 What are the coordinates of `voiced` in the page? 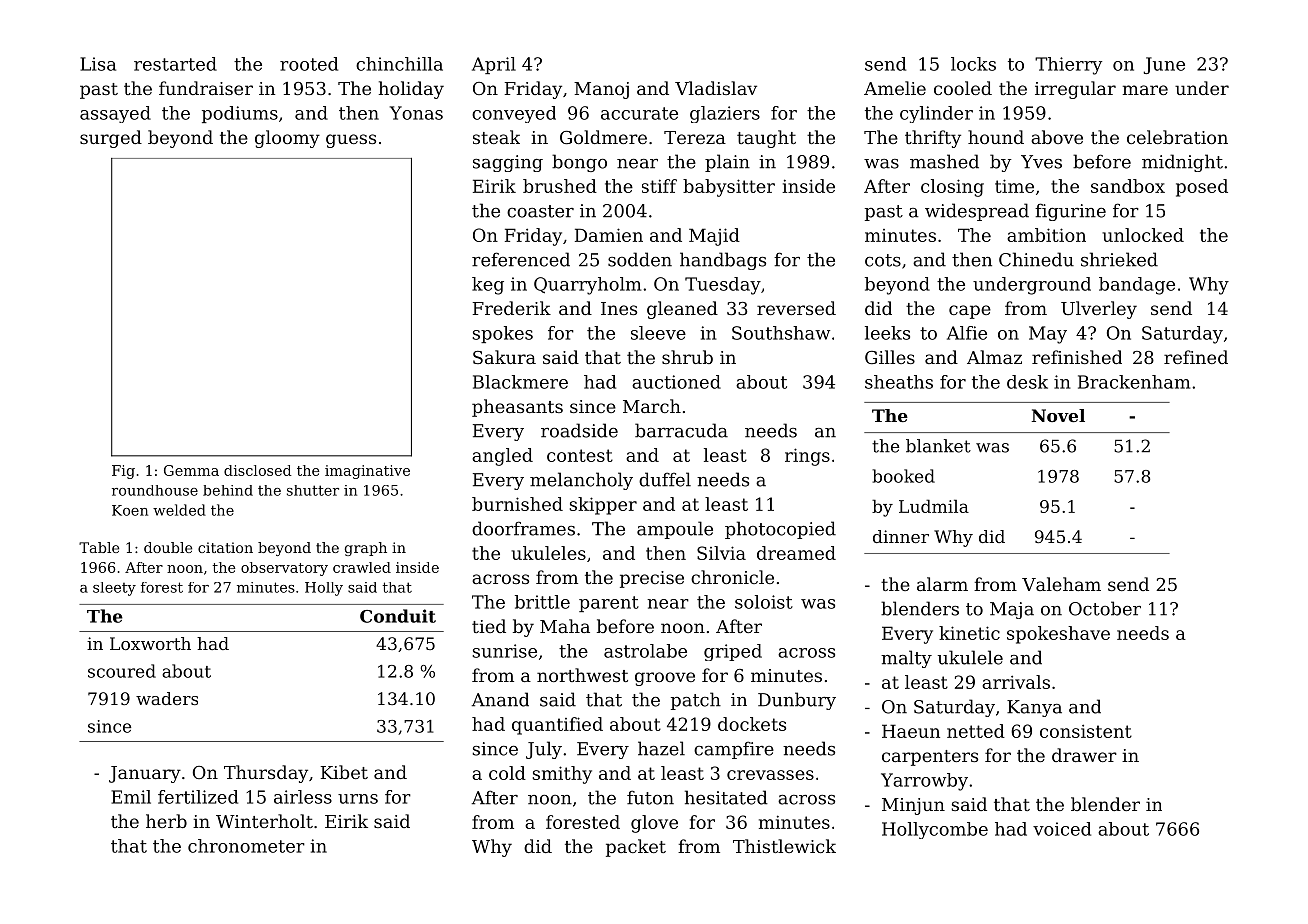 It's located at (1062, 829).
